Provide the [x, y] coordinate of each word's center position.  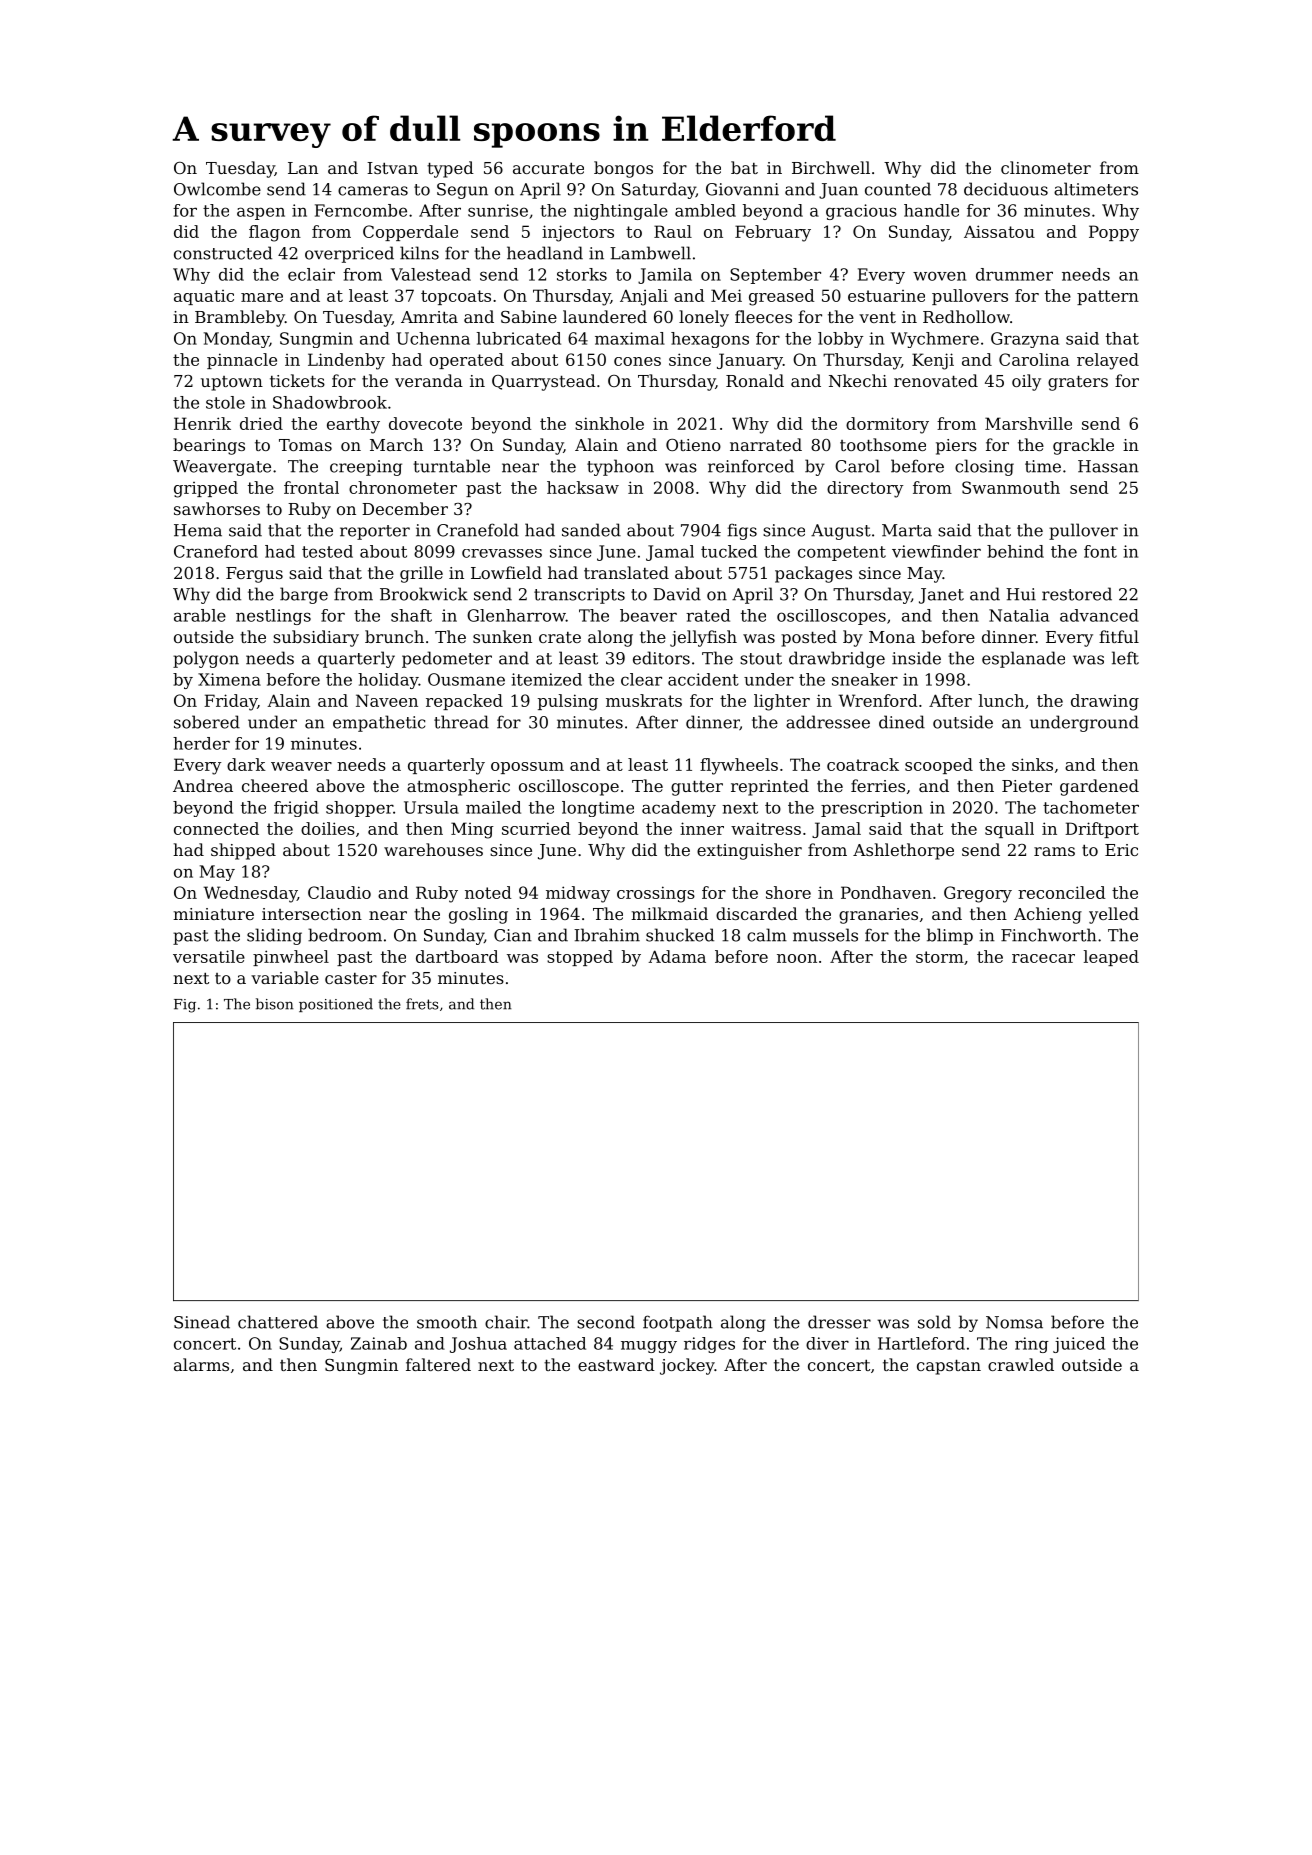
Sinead [202, 1322]
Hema [198, 530]
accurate [548, 168]
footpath [678, 1323]
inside [916, 658]
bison [274, 1004]
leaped [1111, 958]
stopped [580, 958]
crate [560, 637]
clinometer [1046, 167]
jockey [687, 1366]
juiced [1079, 1345]
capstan [949, 1367]
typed [450, 169]
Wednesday [250, 894]
